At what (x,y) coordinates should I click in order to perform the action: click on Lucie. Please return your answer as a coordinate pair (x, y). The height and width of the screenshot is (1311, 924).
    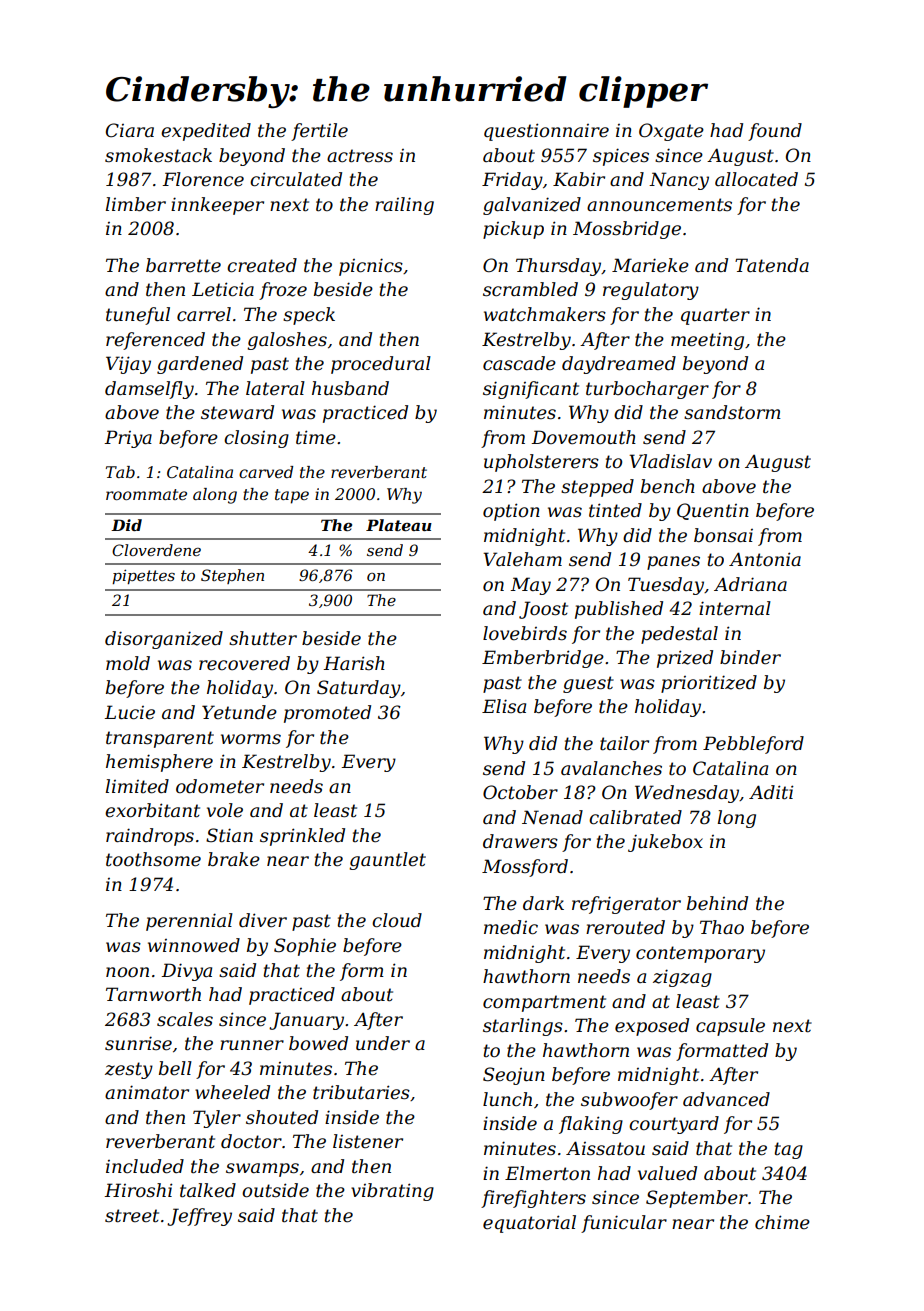
    Looking at the image, I should click on (129, 712).
